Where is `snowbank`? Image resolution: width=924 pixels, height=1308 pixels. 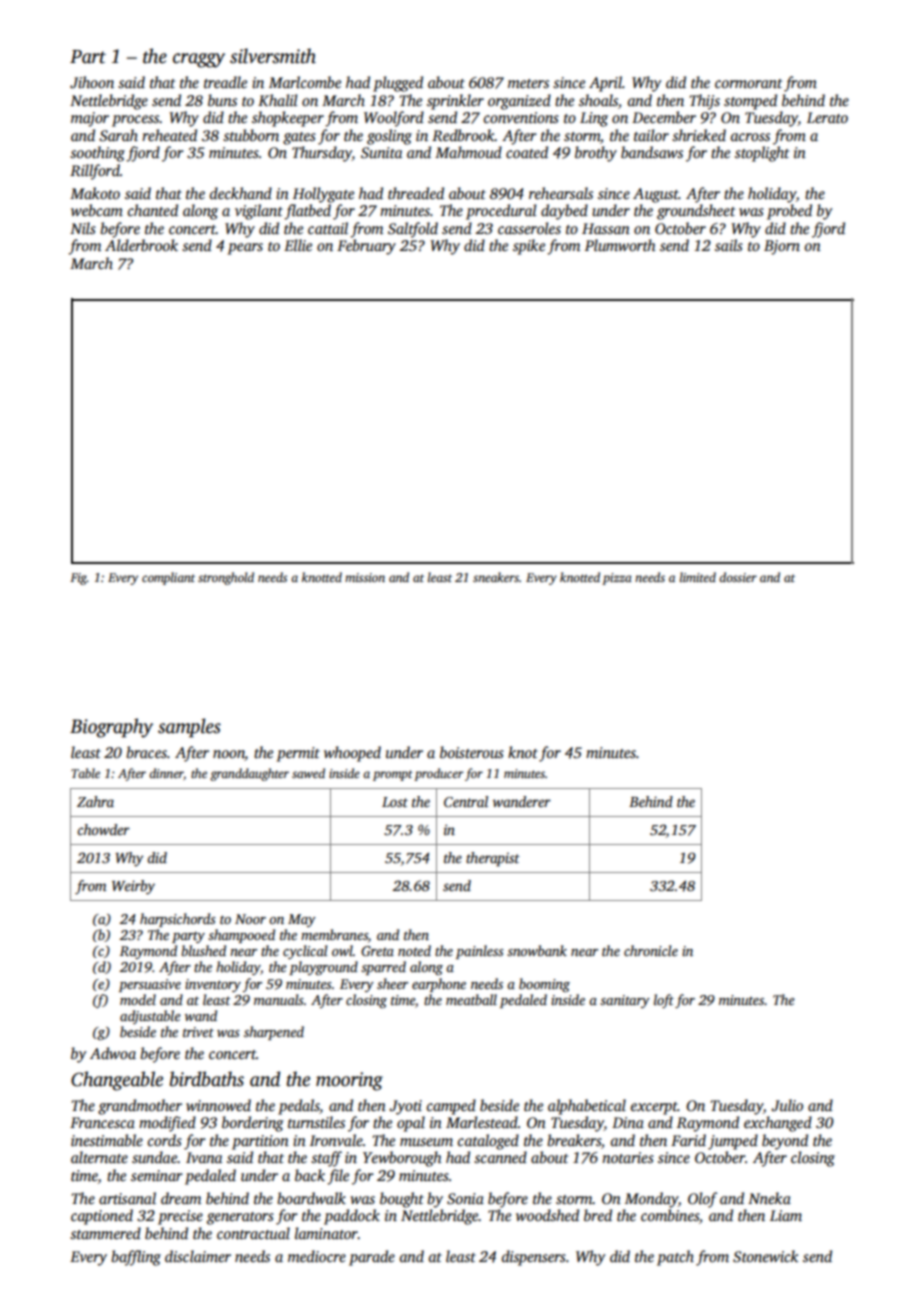
snowbank is located at coordinates (537, 950).
